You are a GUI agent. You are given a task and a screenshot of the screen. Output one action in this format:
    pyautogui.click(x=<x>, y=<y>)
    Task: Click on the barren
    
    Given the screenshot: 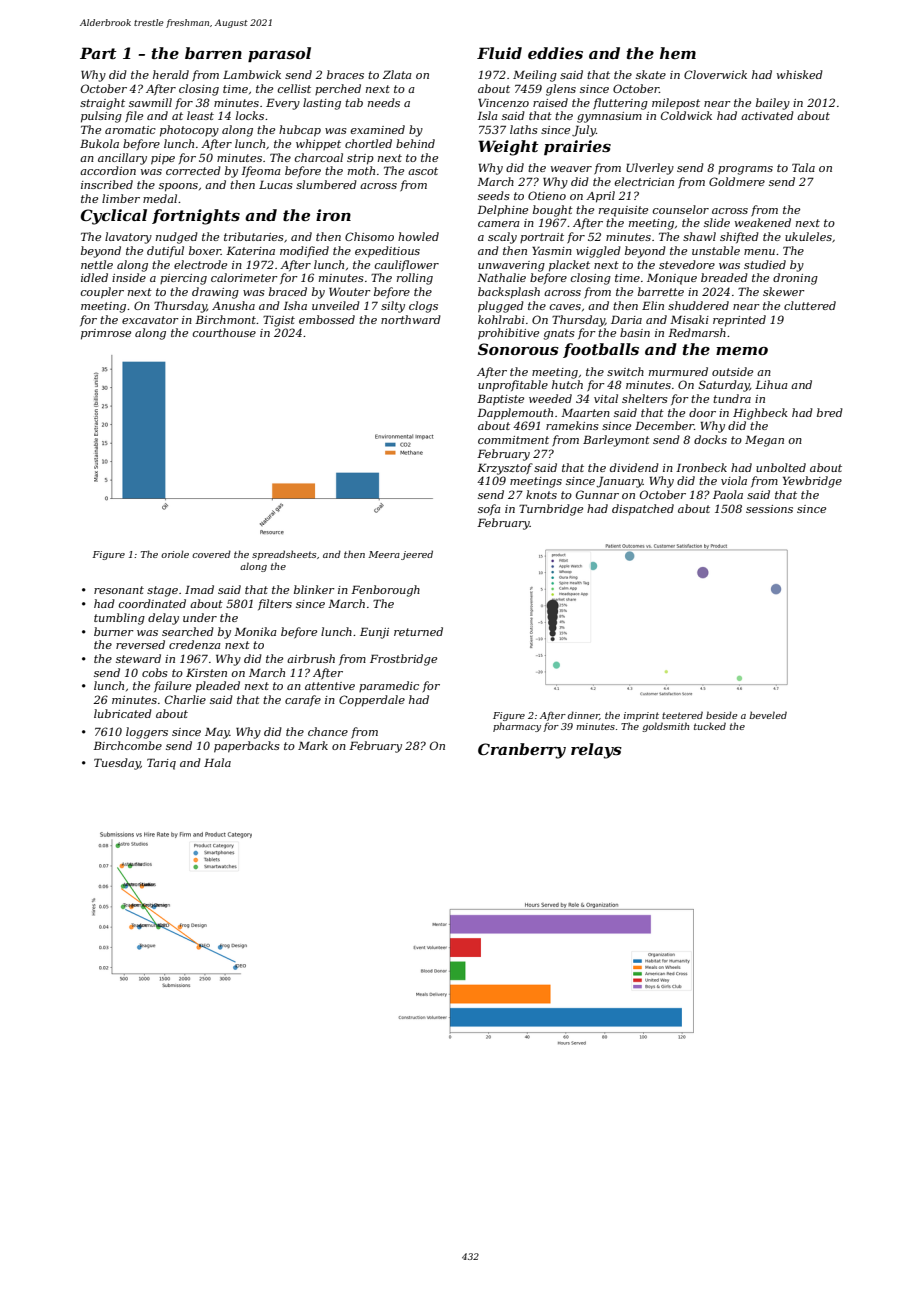 What is the action you would take?
    pyautogui.click(x=213, y=53)
